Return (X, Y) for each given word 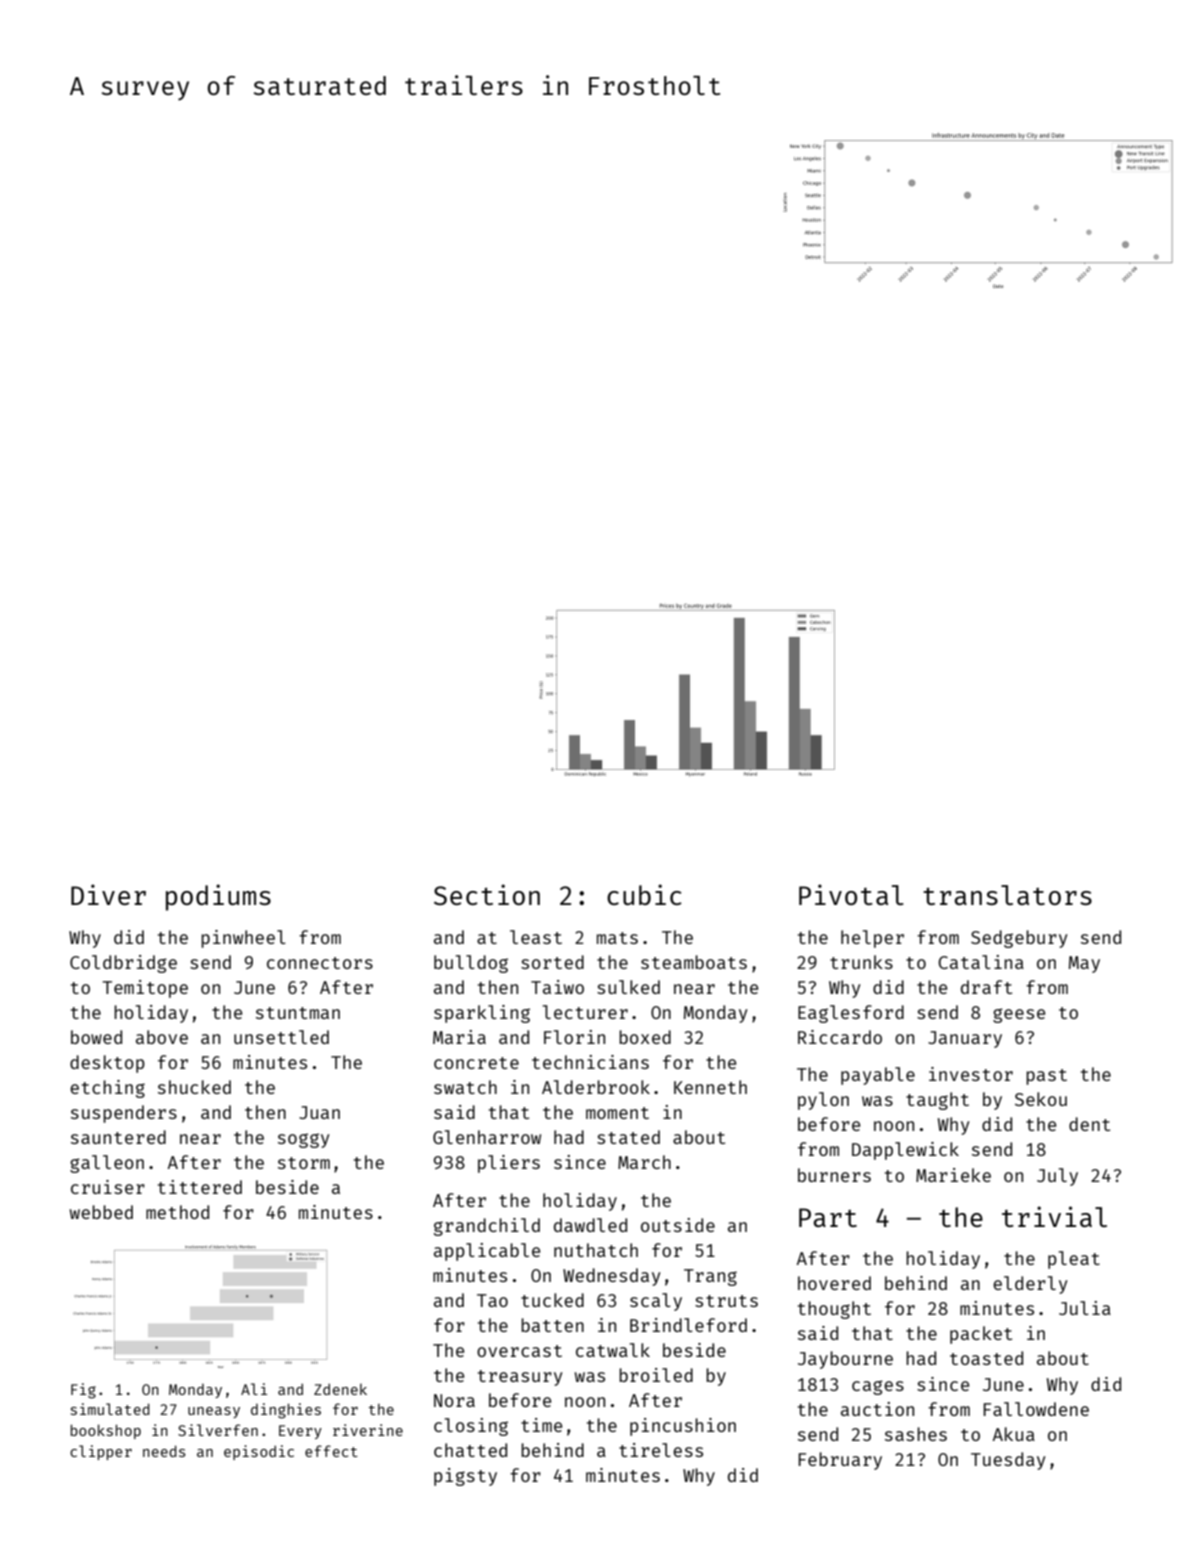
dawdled (590, 1225)
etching (107, 1089)
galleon (107, 1164)
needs (164, 1451)
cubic (644, 894)
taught (937, 1101)
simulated (110, 1409)
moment (617, 1113)
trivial (1054, 1216)
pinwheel (243, 939)
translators (1007, 895)
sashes (916, 1434)
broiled (656, 1375)
